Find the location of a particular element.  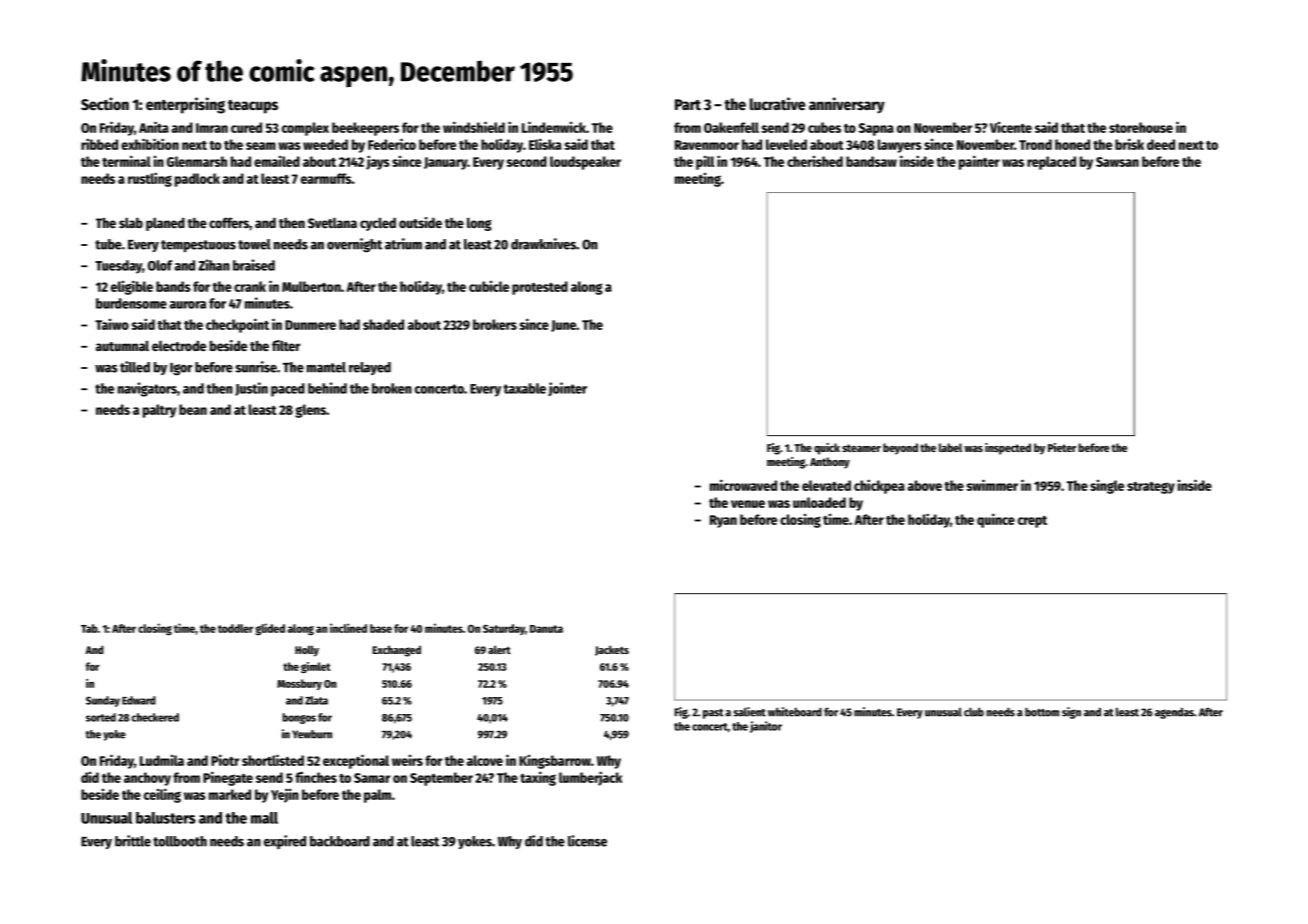

loudspeaker is located at coordinates (585, 163).
